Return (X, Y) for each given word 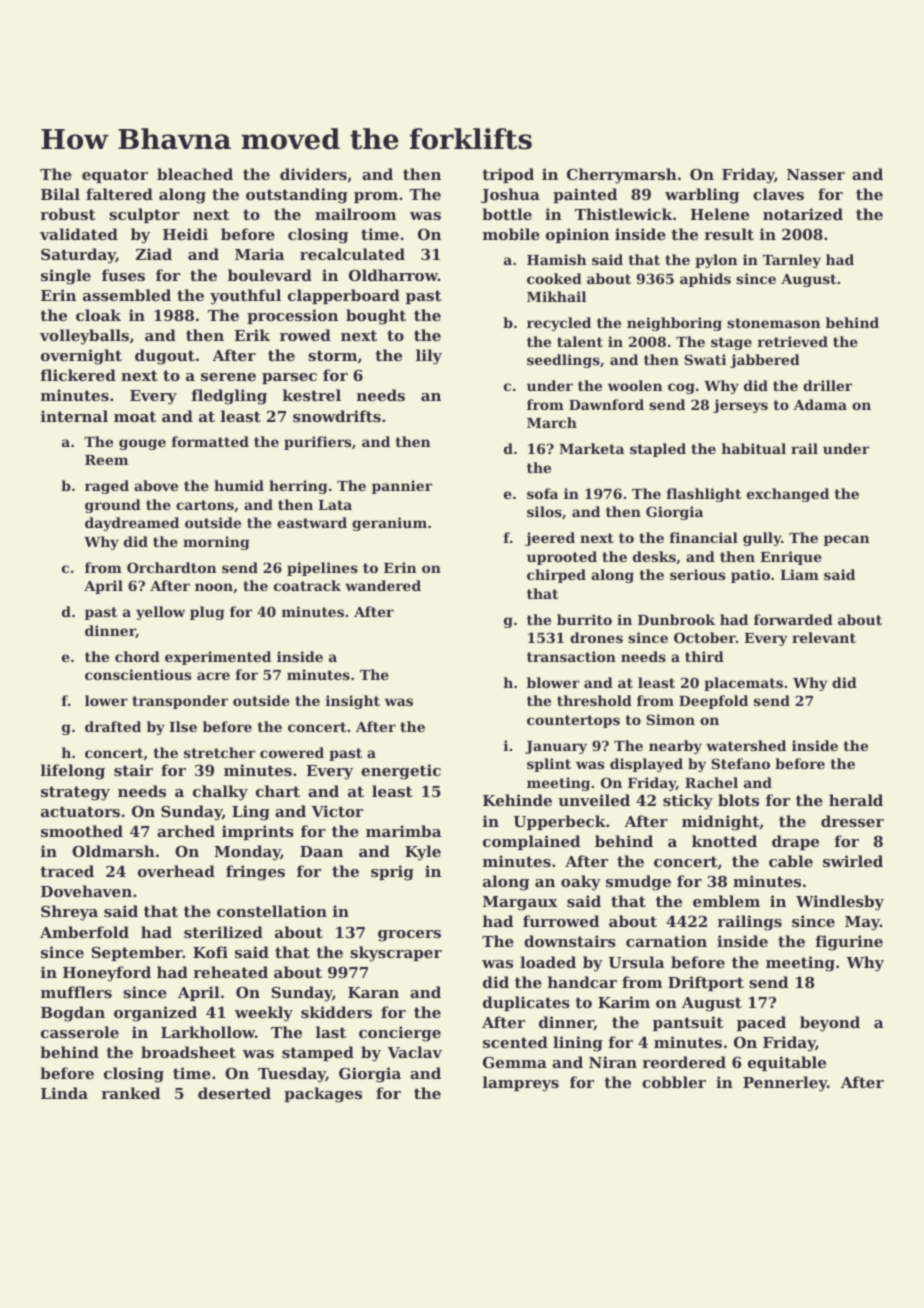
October (705, 637)
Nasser (816, 174)
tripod (508, 175)
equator (115, 176)
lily (429, 357)
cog (681, 388)
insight (353, 702)
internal (74, 416)
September (137, 953)
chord (137, 656)
